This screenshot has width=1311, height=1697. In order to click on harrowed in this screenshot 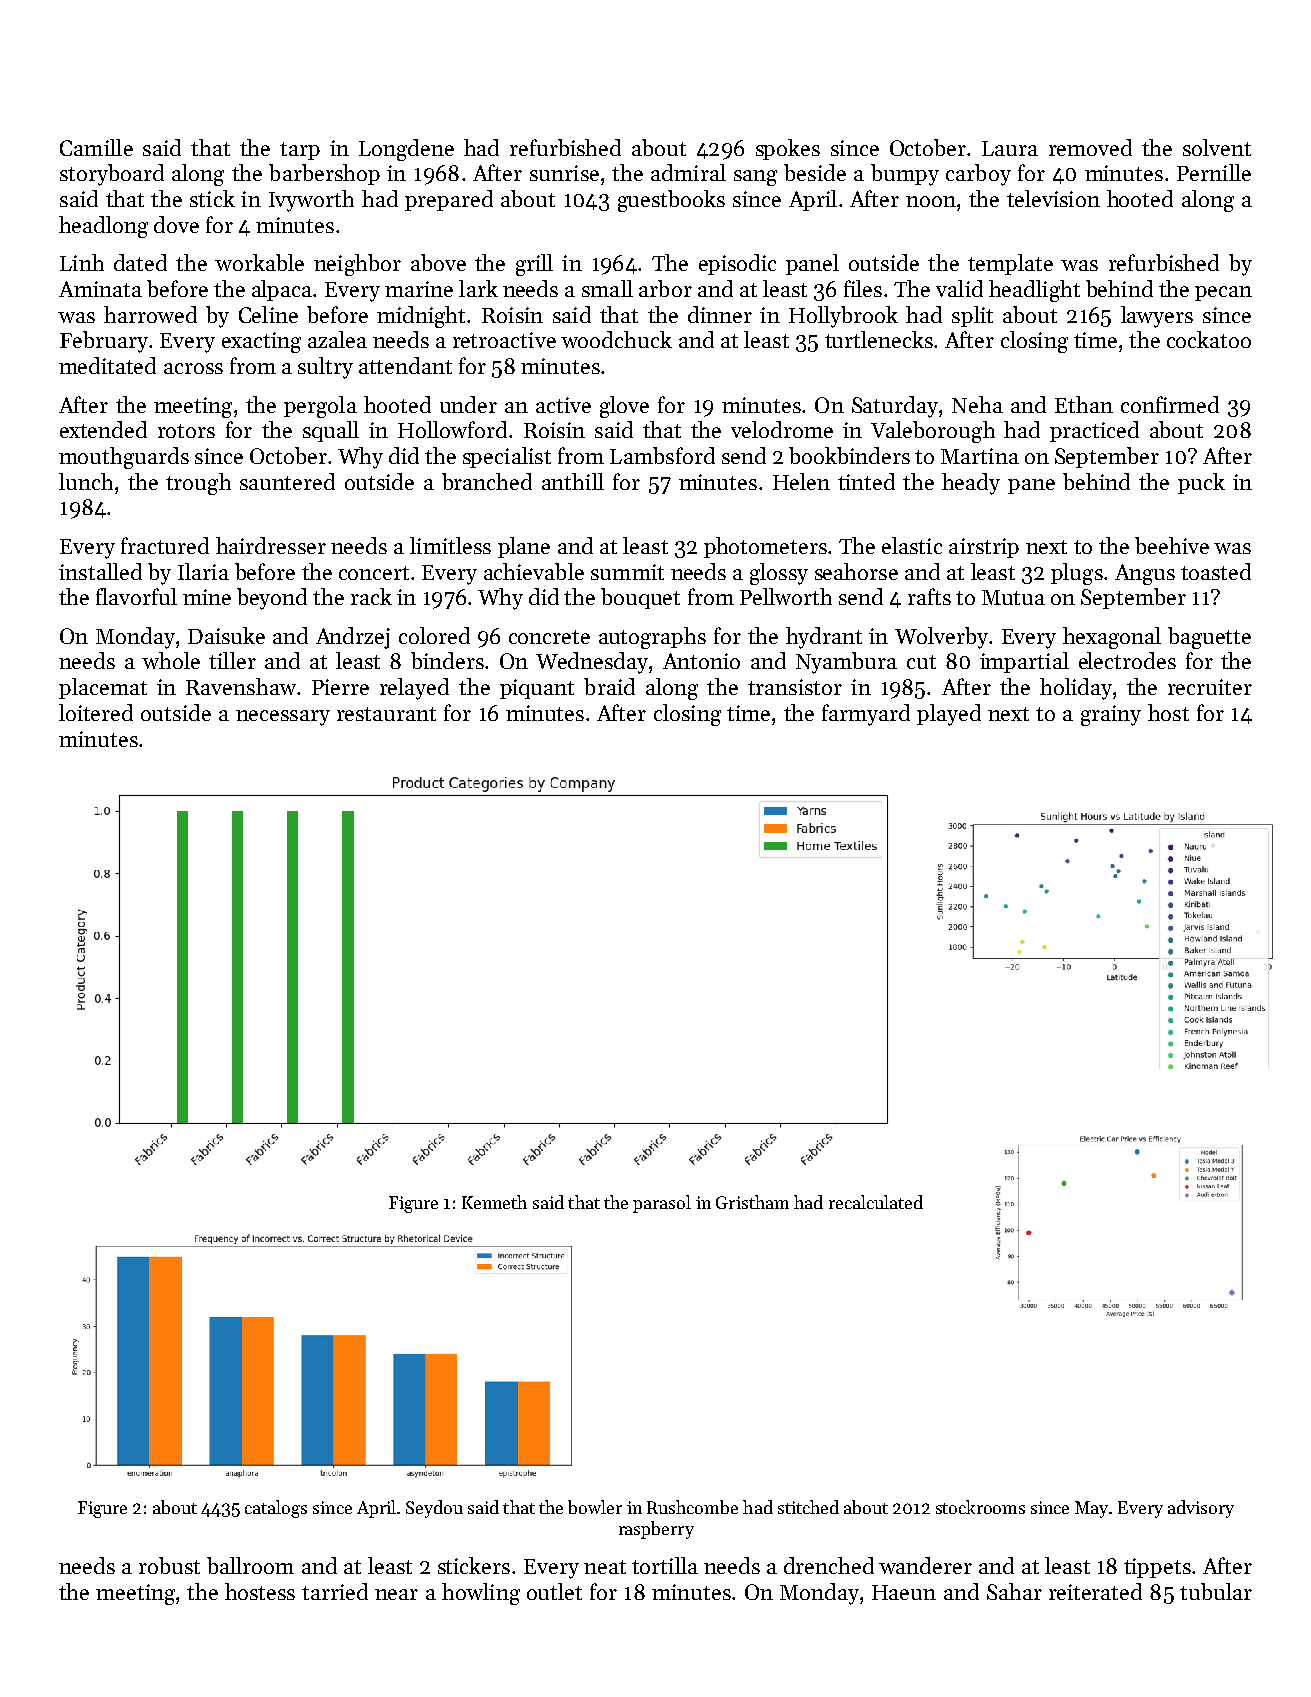, I will do `click(150, 314)`.
